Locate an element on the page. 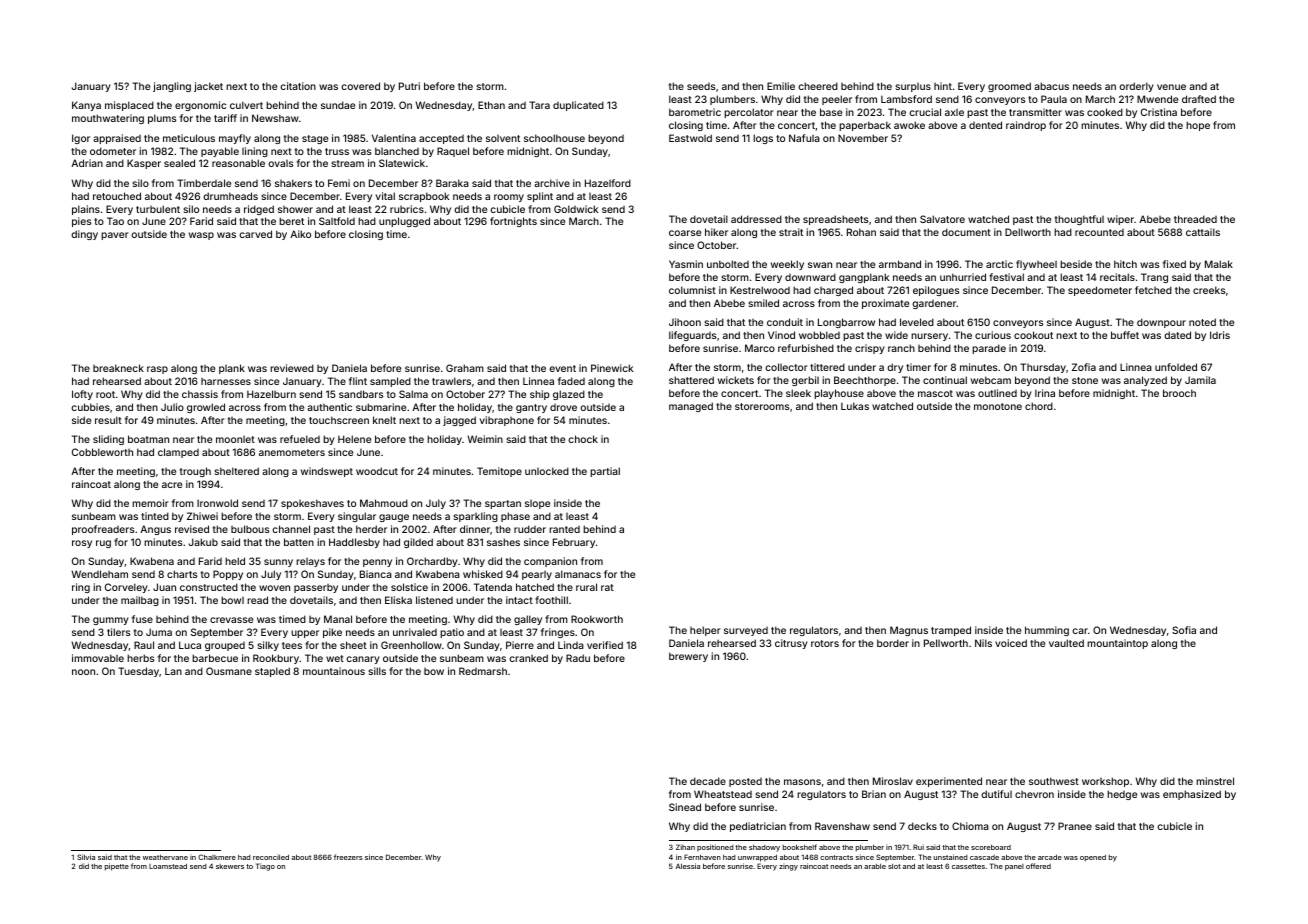 This image has width=1308, height=924. barometric is located at coordinates (695, 112).
